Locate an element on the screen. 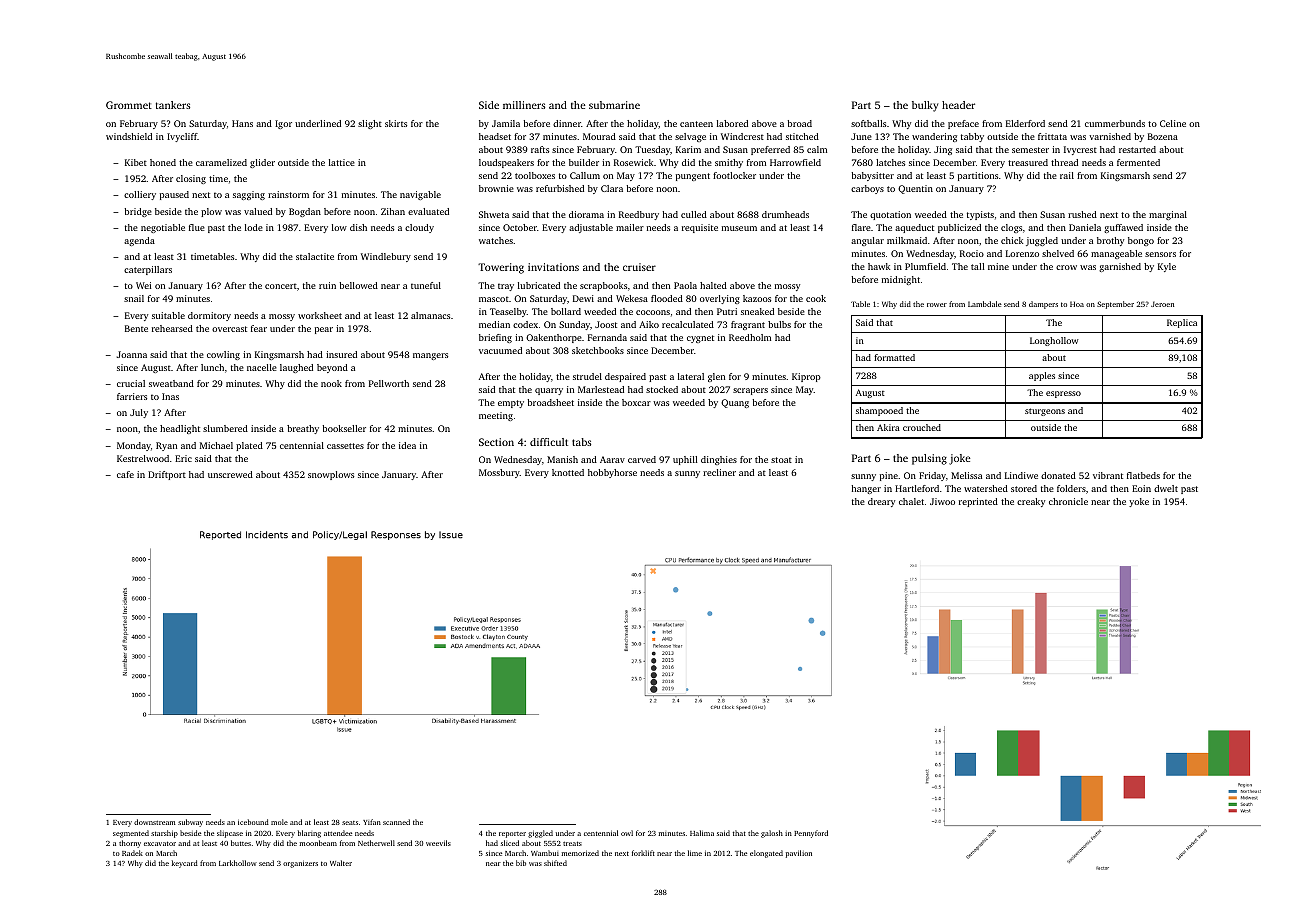 This screenshot has width=1308, height=924. nook is located at coordinates (331, 383).
